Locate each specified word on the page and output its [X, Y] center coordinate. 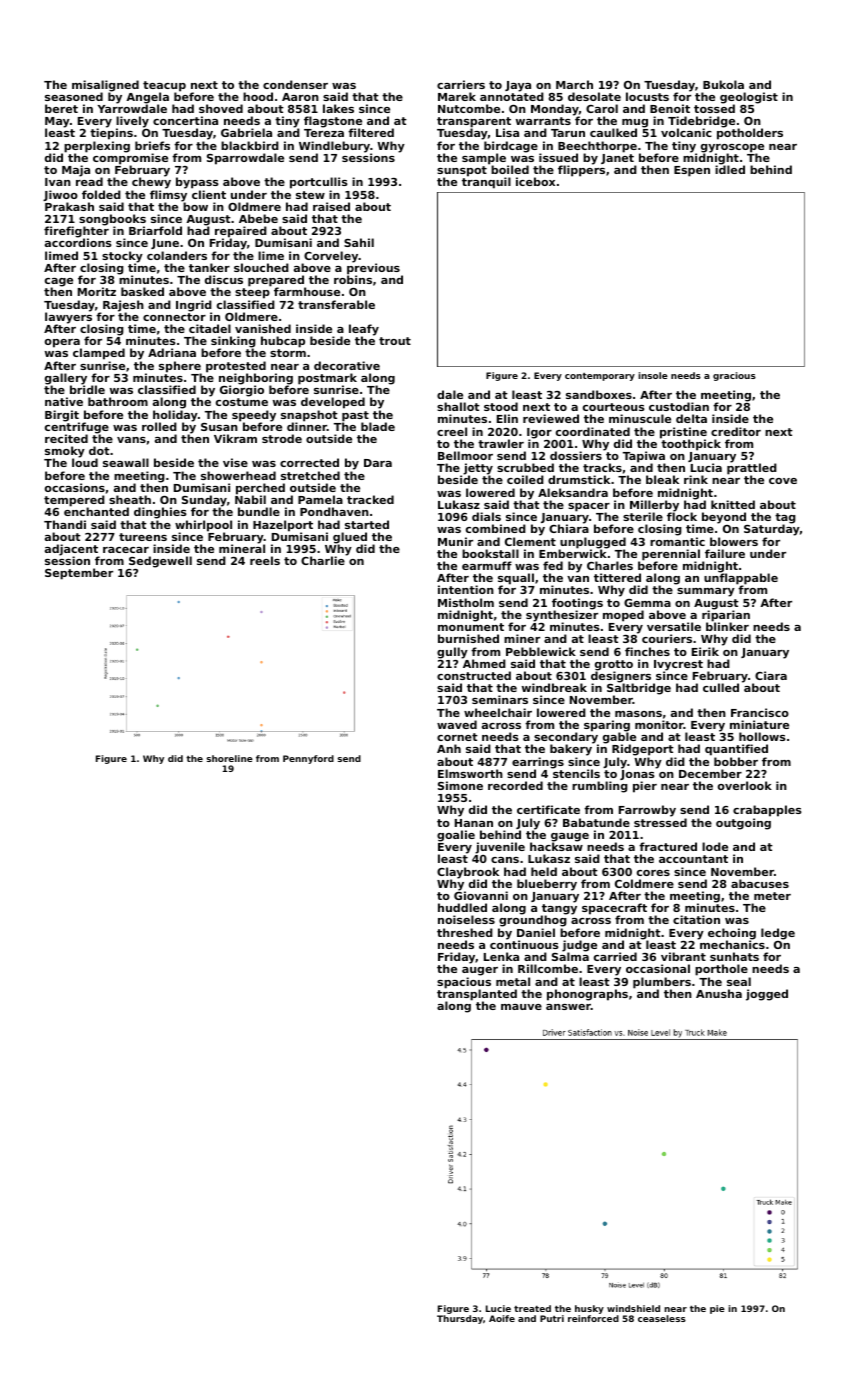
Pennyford [308, 759]
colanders [177, 255]
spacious [464, 983]
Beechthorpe [597, 147]
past [355, 416]
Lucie [498, 1308]
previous [373, 269]
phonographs [587, 995]
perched [260, 489]
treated [532, 1308]
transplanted [477, 995]
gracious [734, 376]
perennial [671, 555]
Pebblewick [541, 651]
